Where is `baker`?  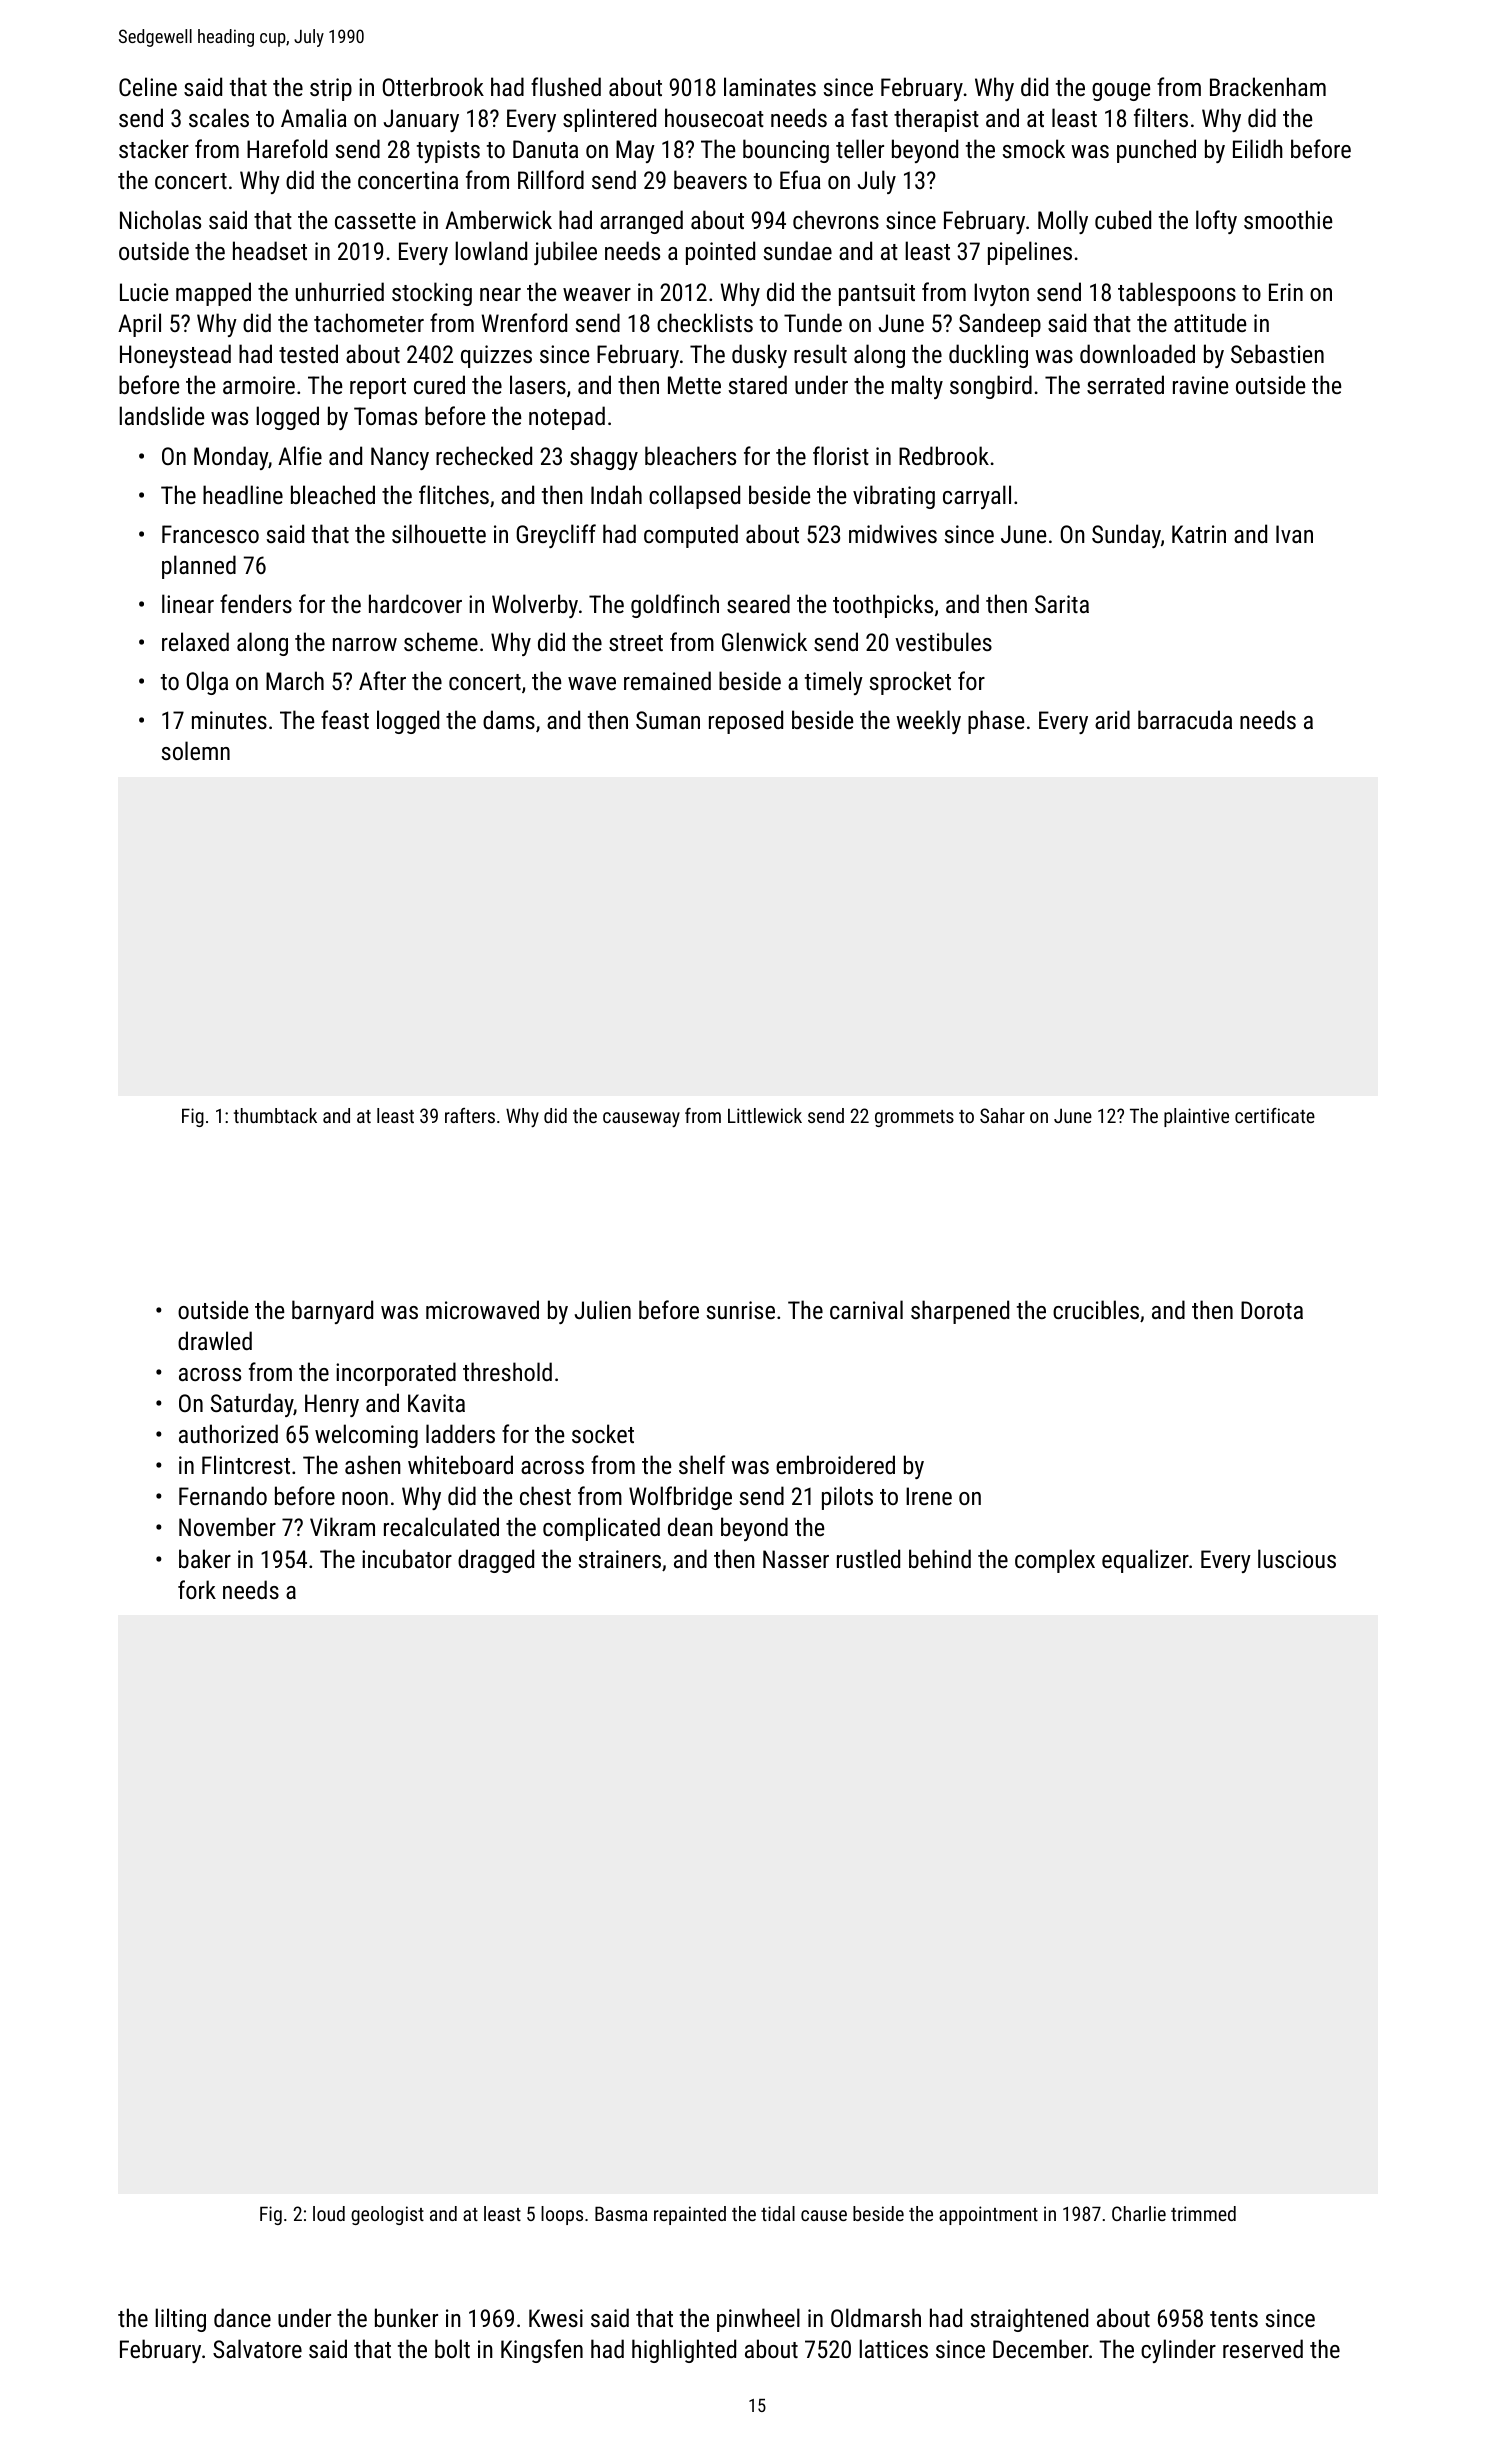 baker is located at coordinates (205, 1558).
